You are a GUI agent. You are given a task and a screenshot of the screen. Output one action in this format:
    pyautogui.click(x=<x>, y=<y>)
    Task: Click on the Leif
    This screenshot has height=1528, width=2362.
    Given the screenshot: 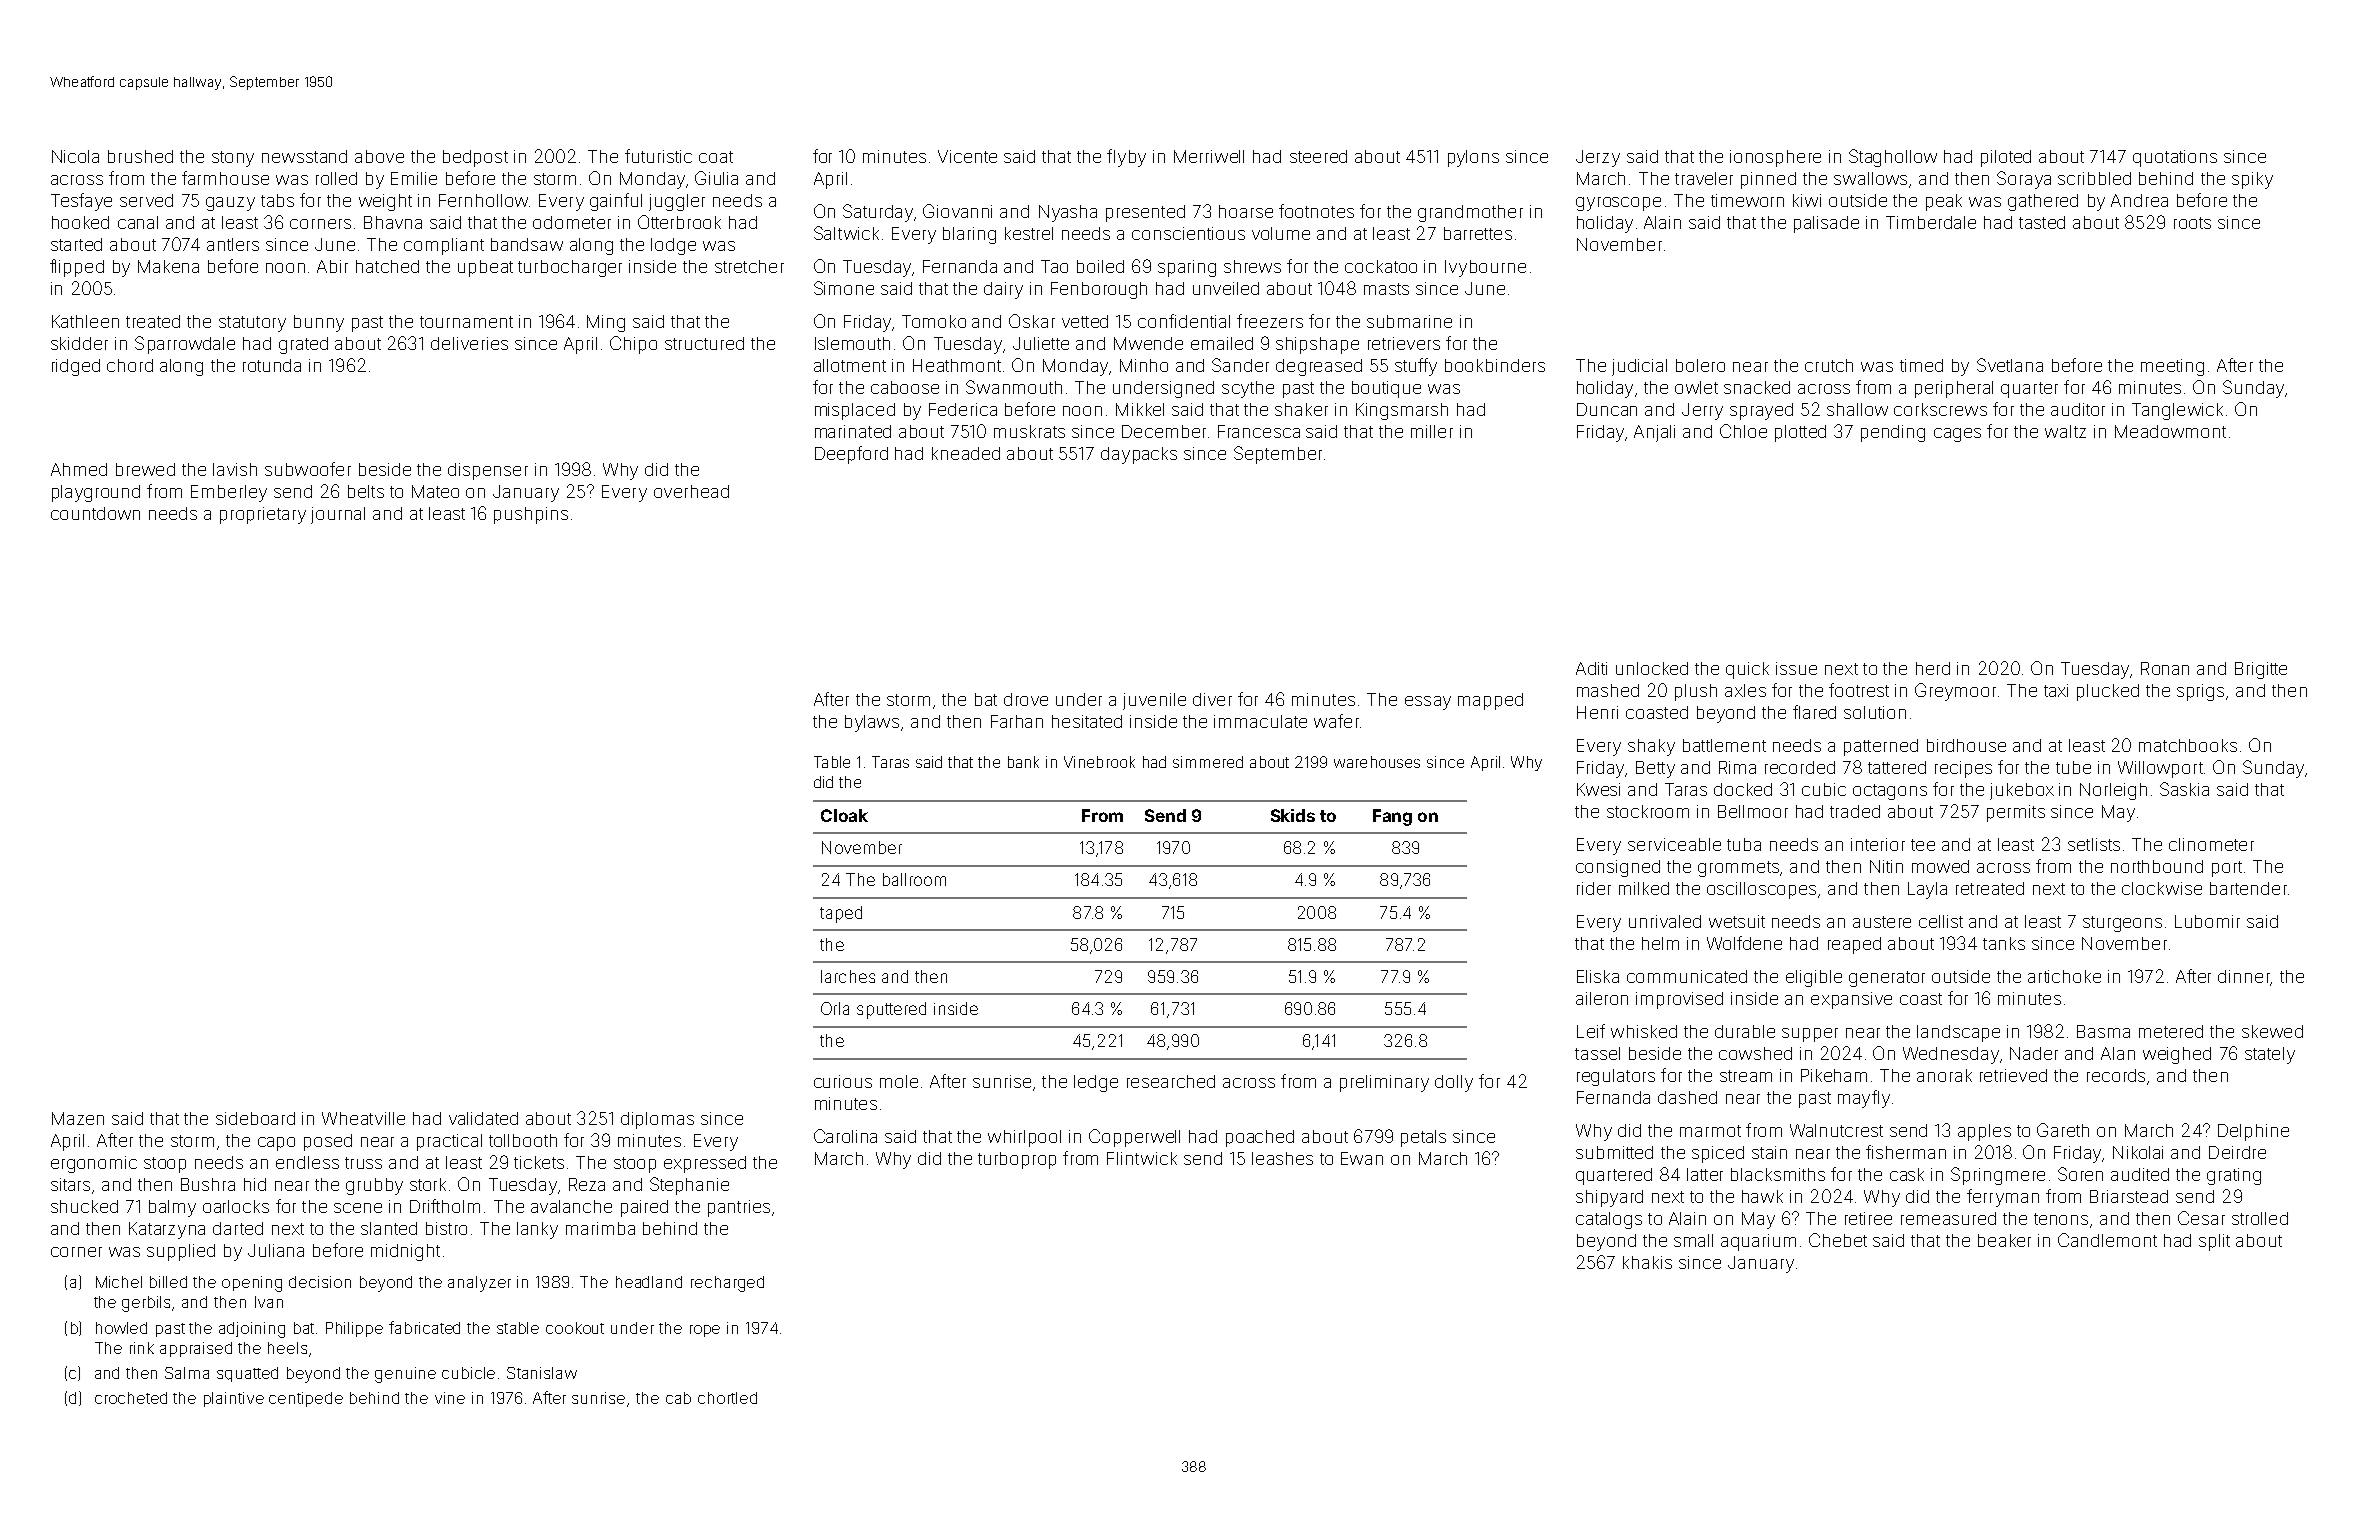 What is the action you would take?
    pyautogui.click(x=1591, y=1031)
